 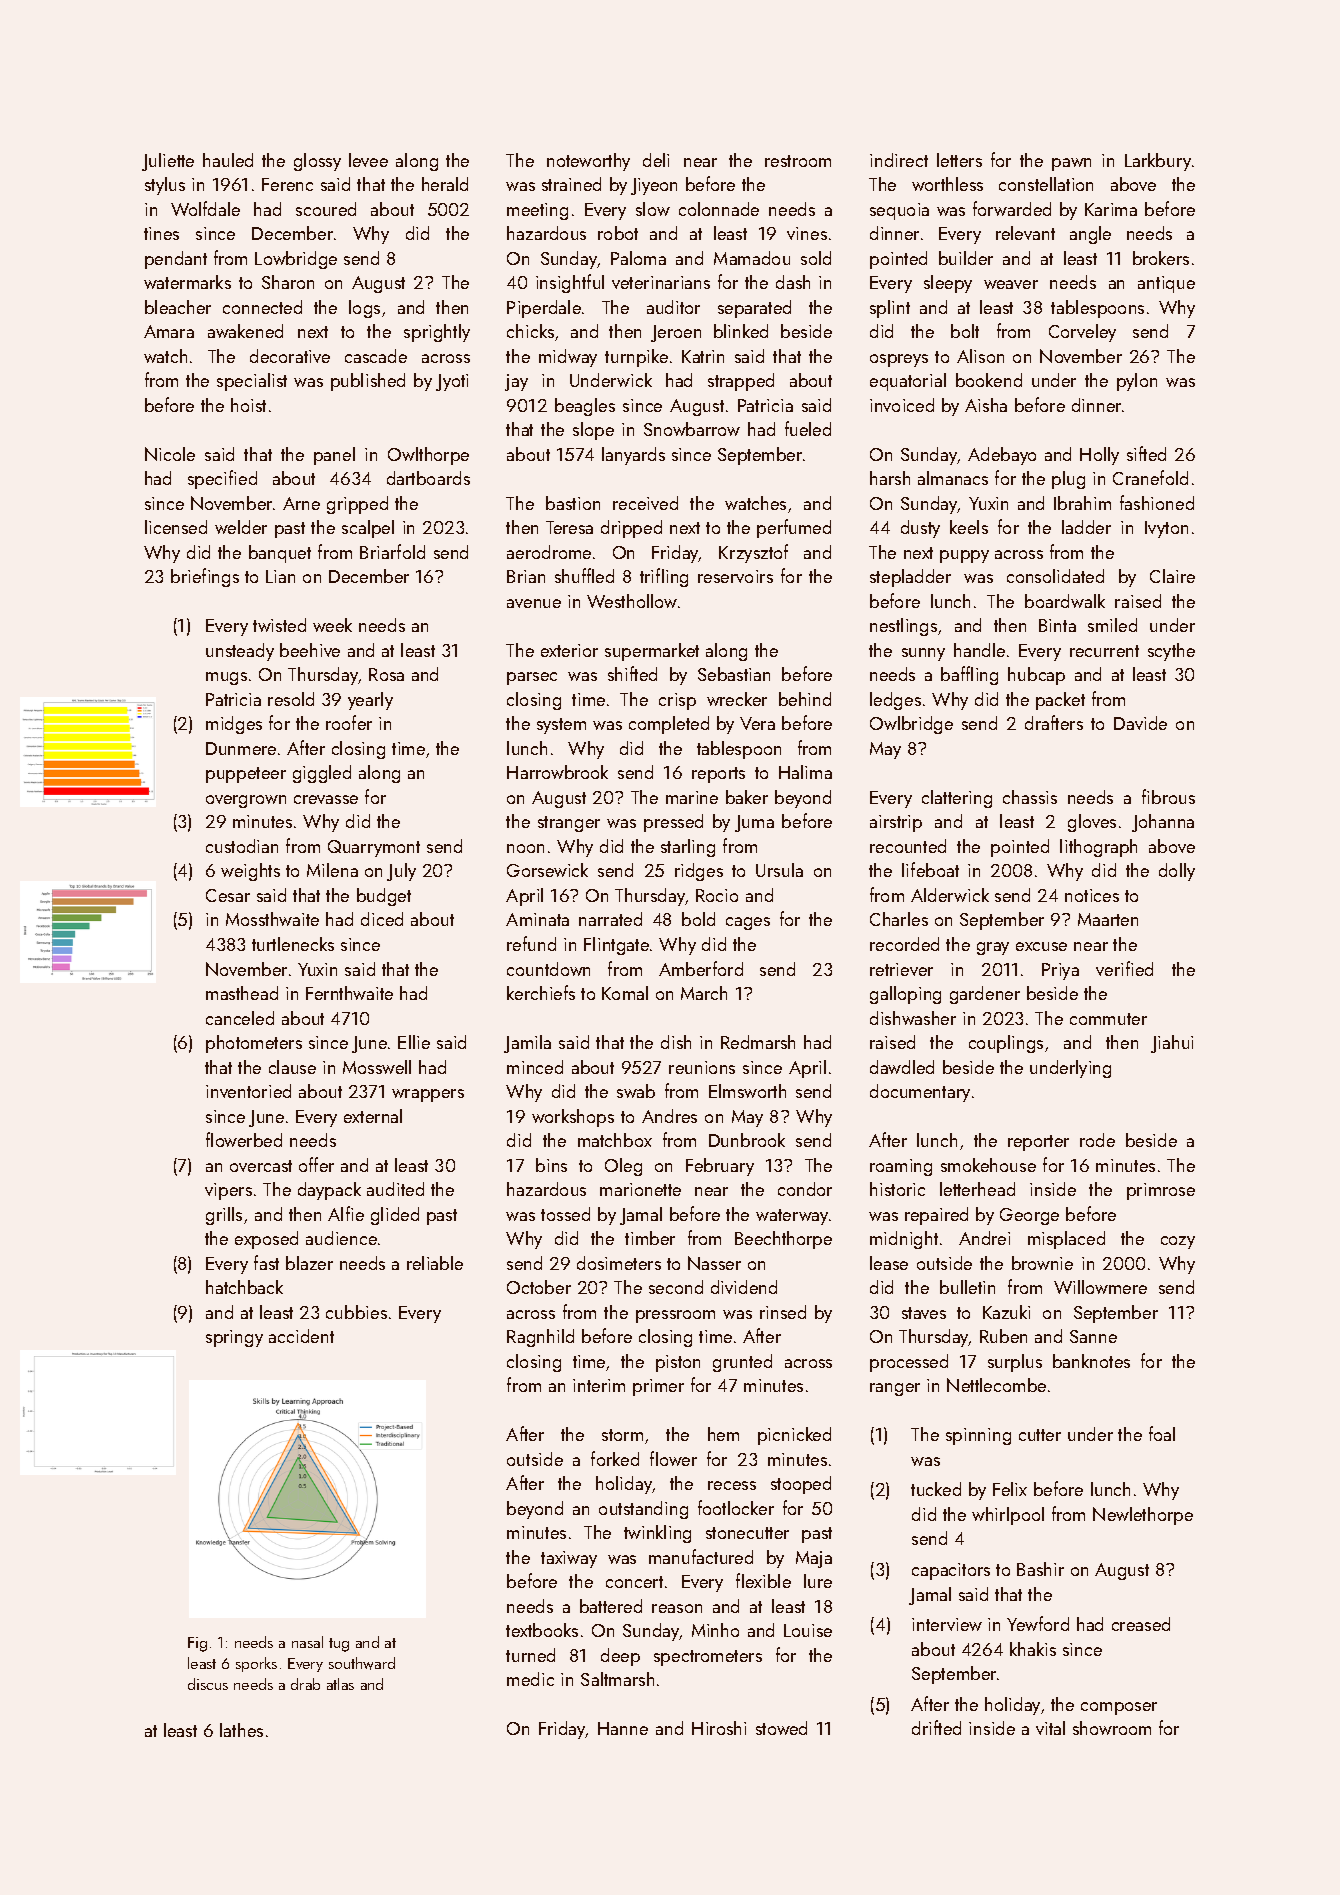 I want to click on springy, so click(x=234, y=1338).
